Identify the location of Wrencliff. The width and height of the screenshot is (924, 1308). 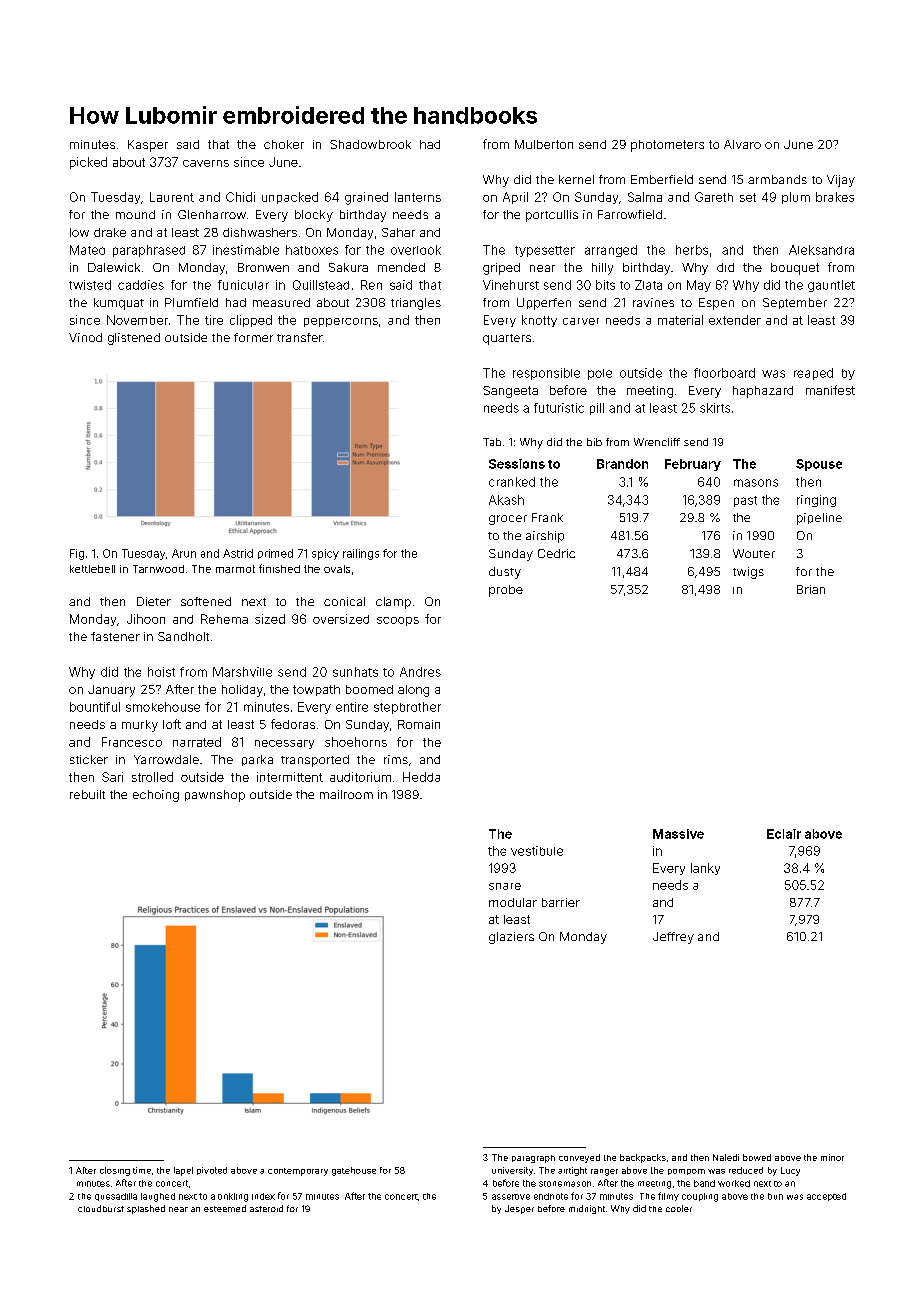
(657, 442).
